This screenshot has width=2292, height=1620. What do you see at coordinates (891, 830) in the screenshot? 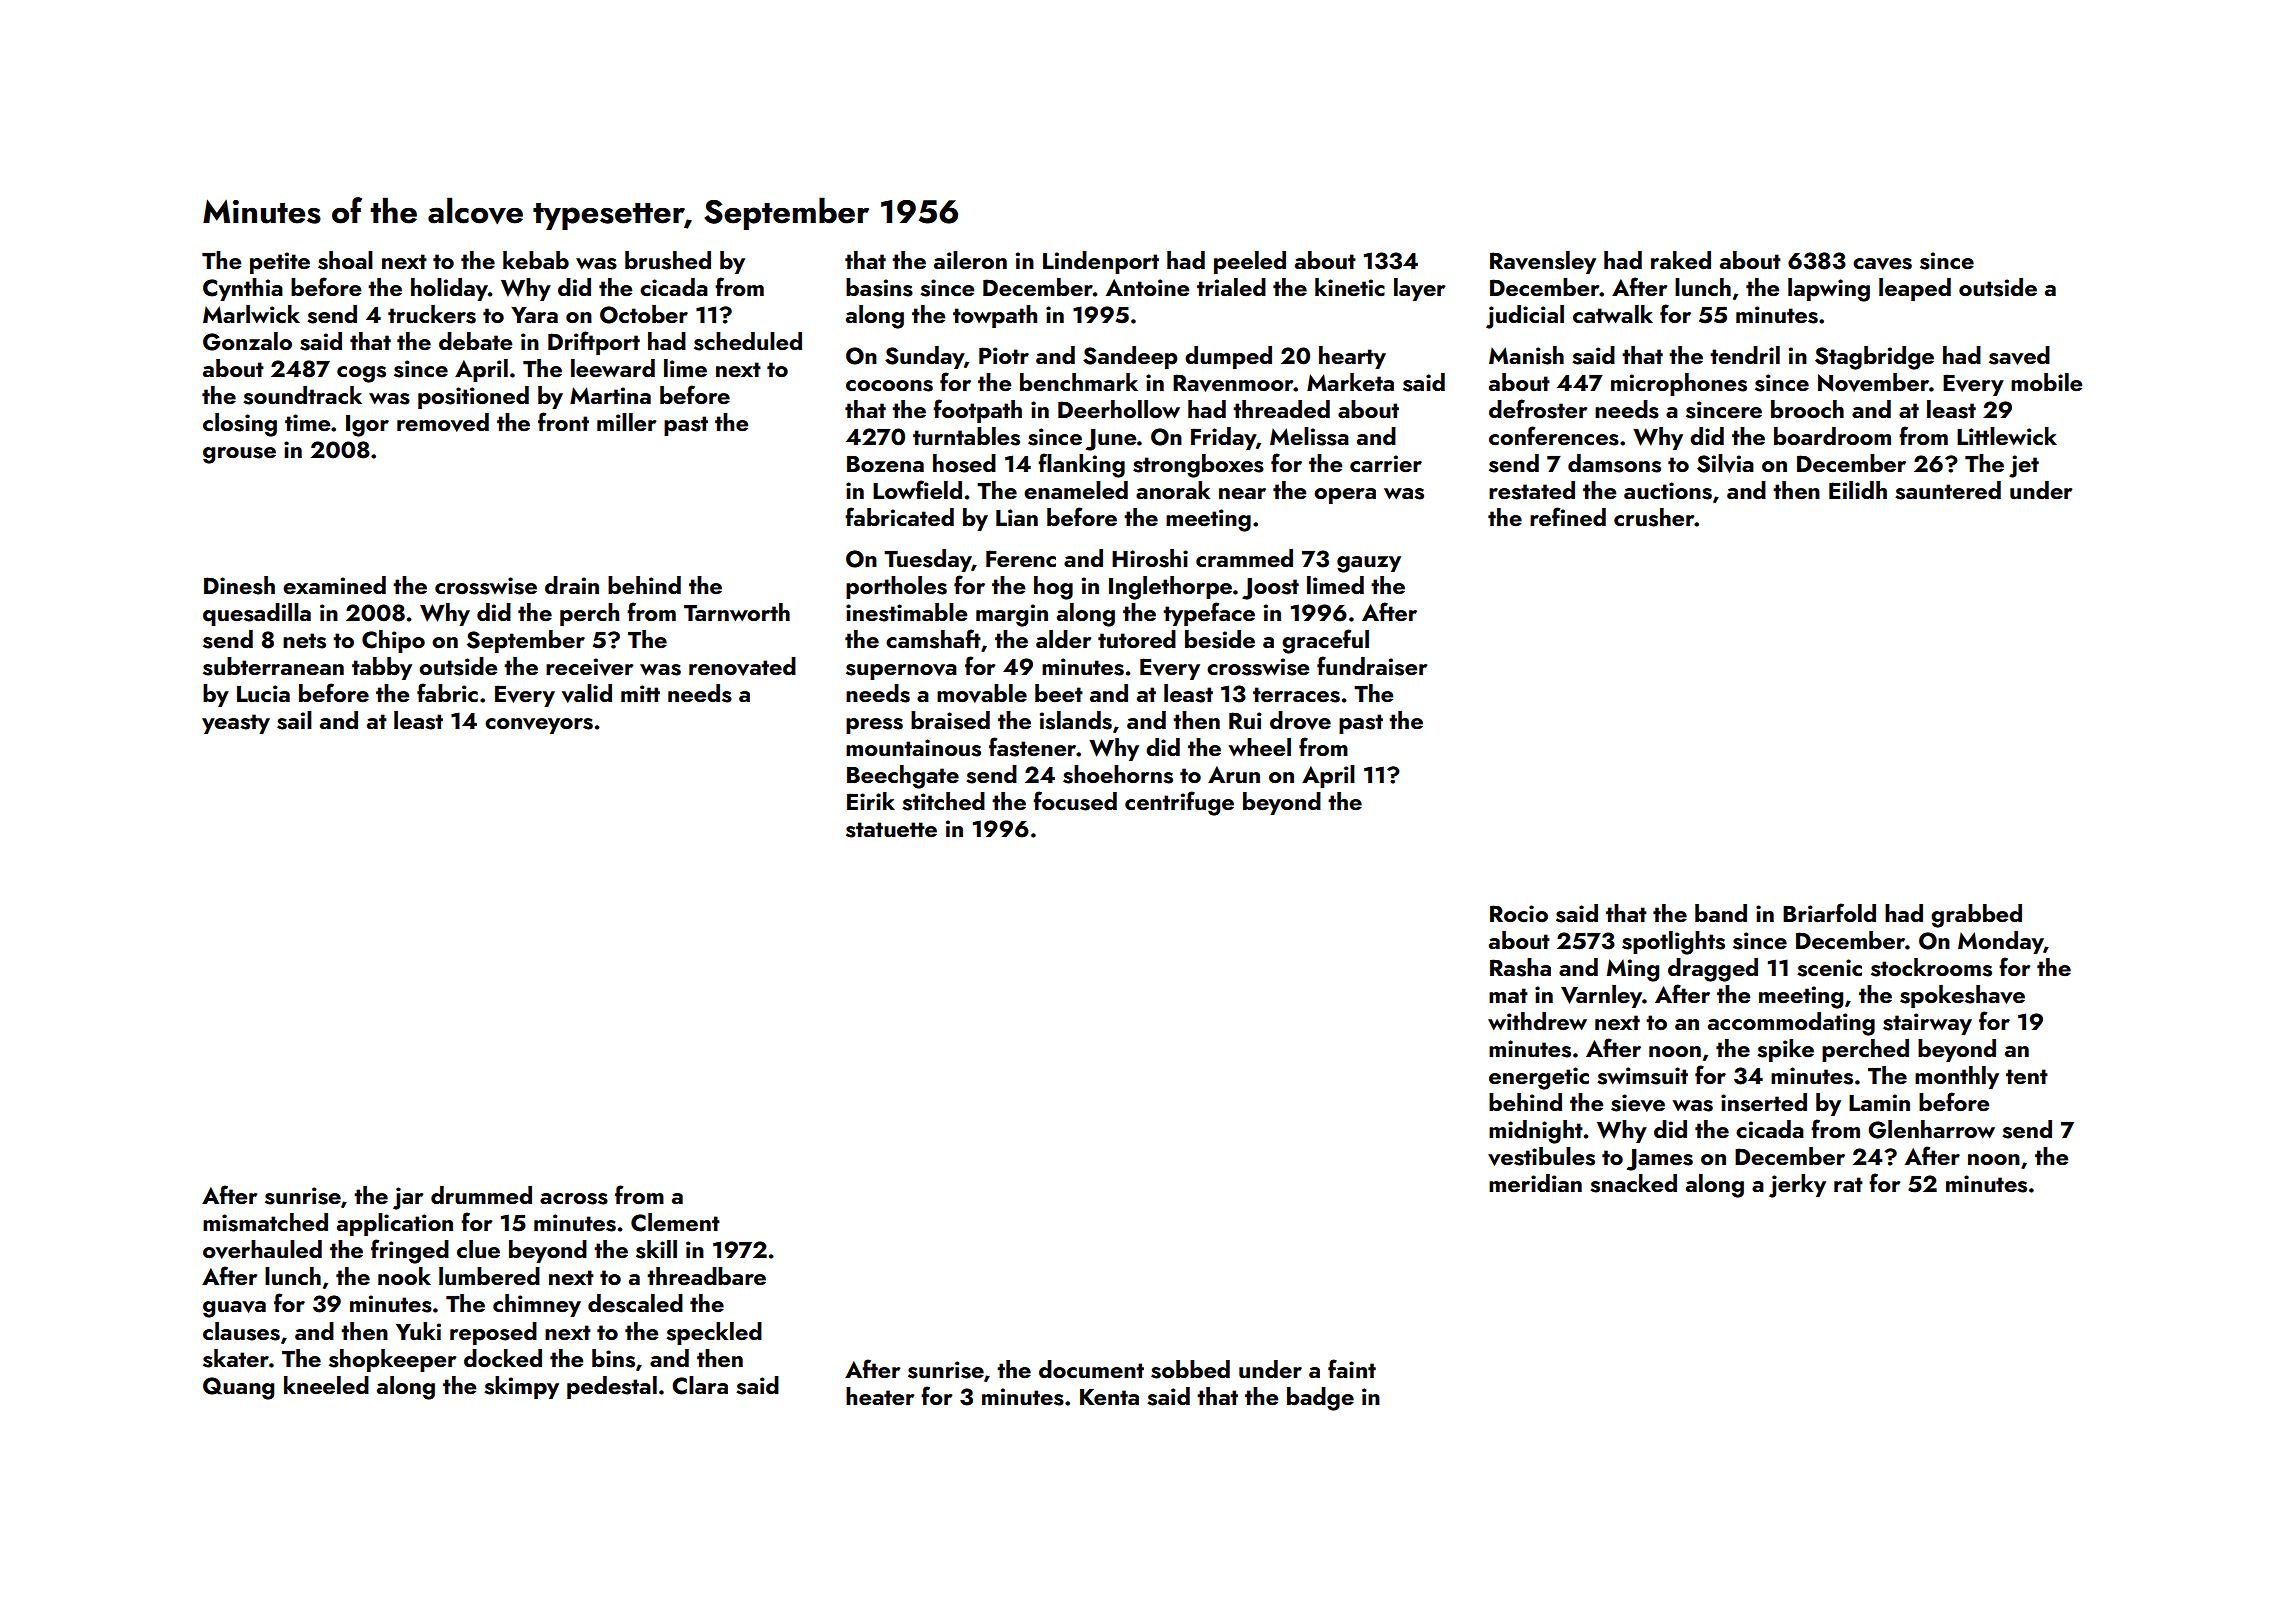
I see `statuette` at bounding box center [891, 830].
